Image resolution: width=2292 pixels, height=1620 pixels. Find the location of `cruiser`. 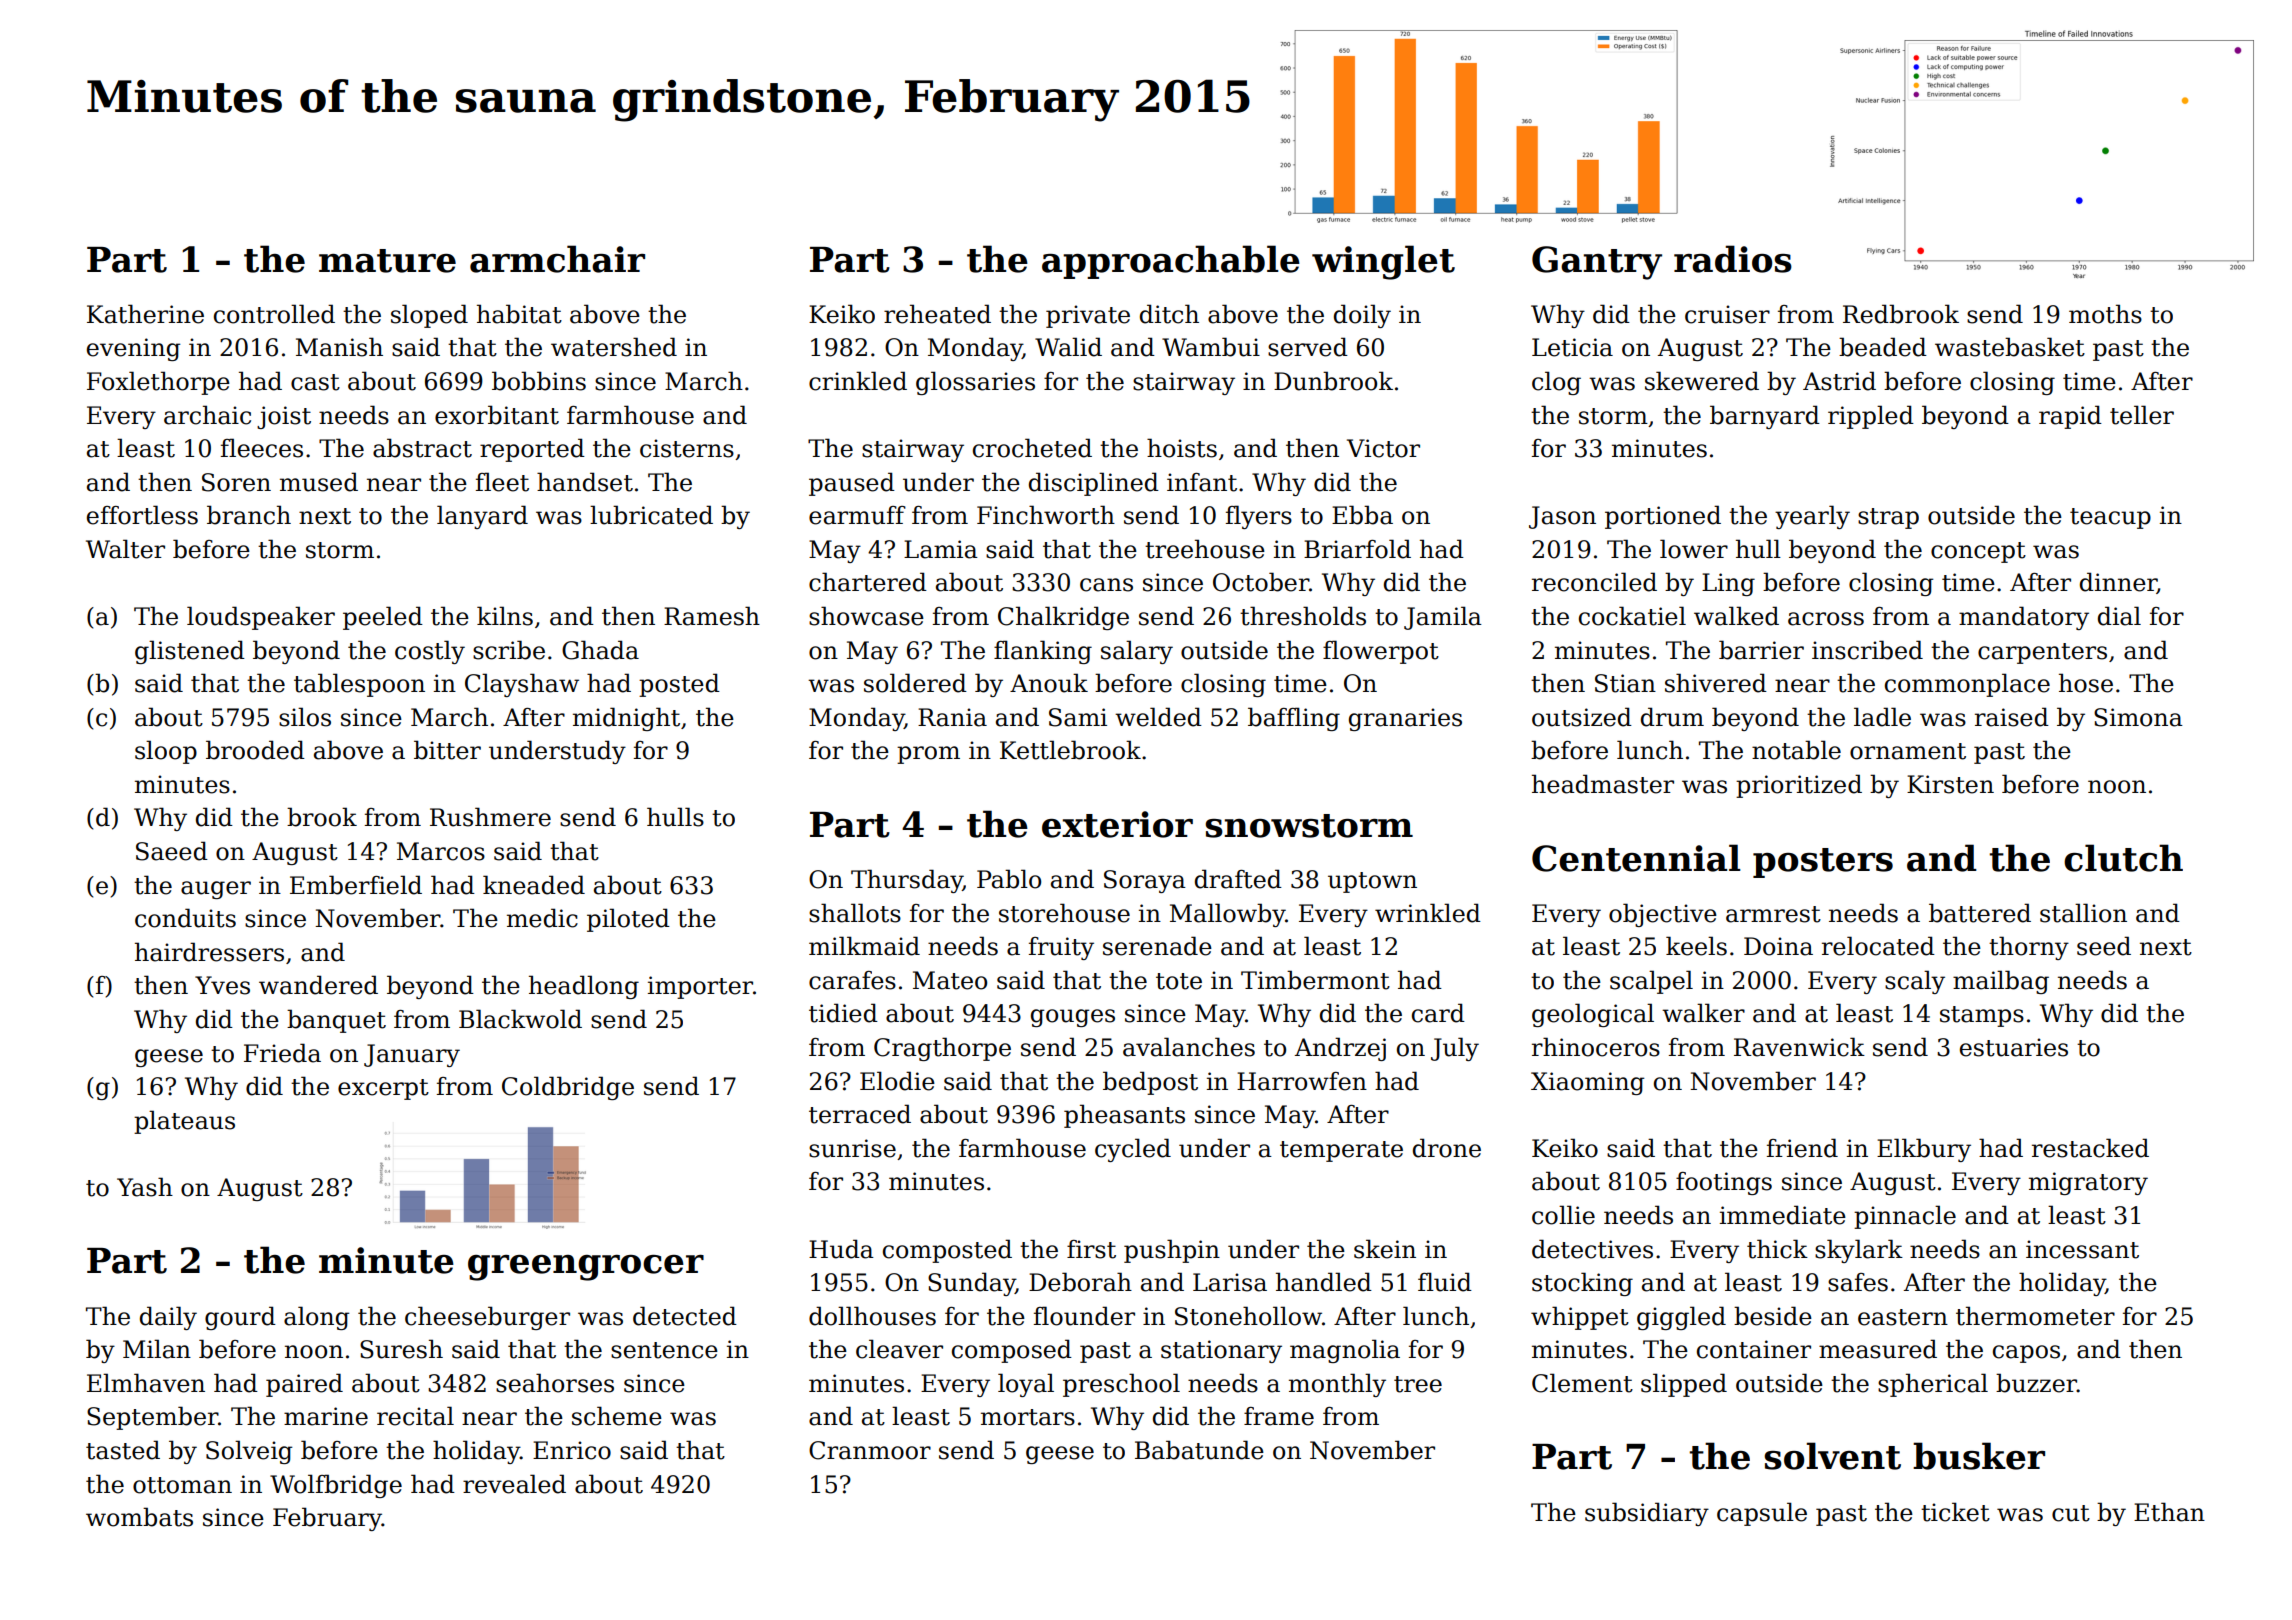

cruiser is located at coordinates (1727, 314).
